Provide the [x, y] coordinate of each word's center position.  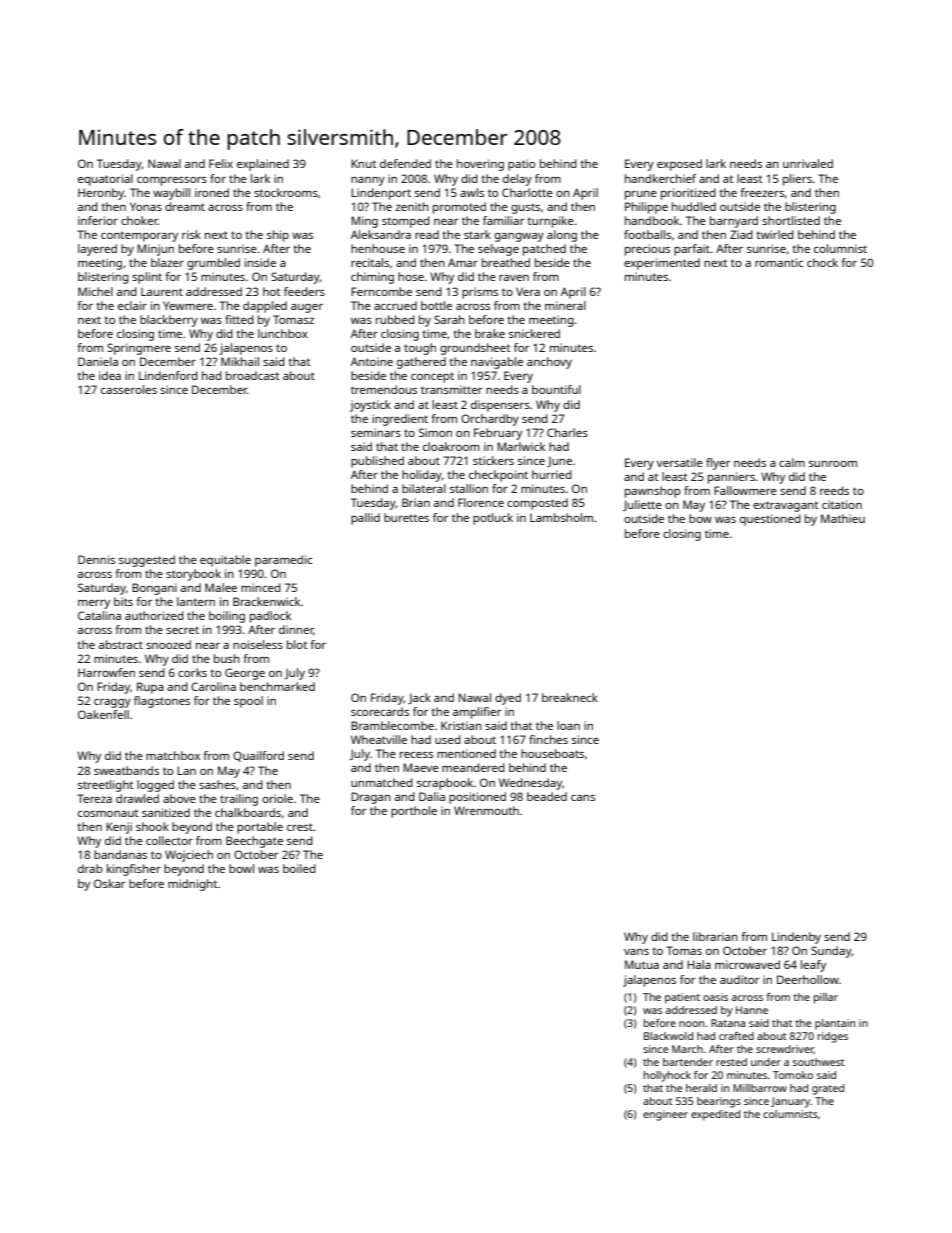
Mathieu [843, 518]
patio [521, 165]
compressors [172, 181]
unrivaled [808, 163]
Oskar [109, 883]
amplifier [477, 713]
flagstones [162, 702]
